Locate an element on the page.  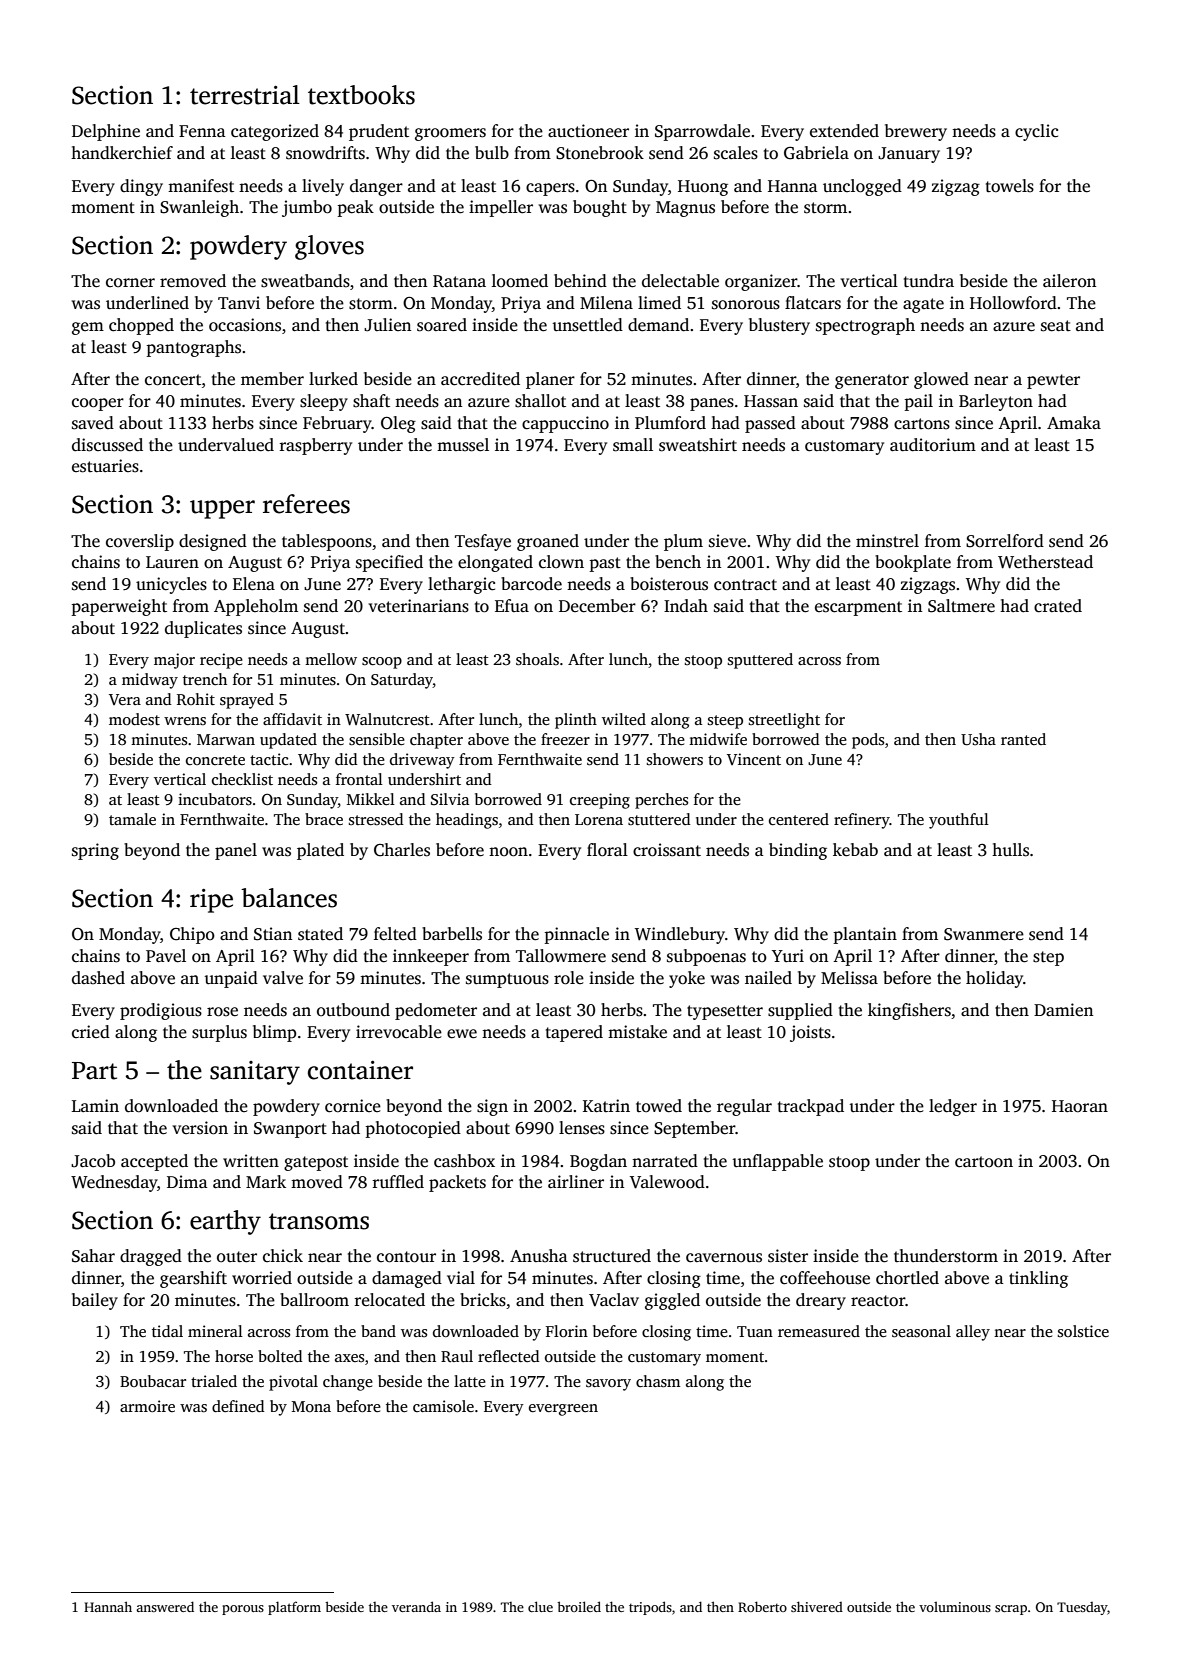
affidavit is located at coordinates (292, 719).
